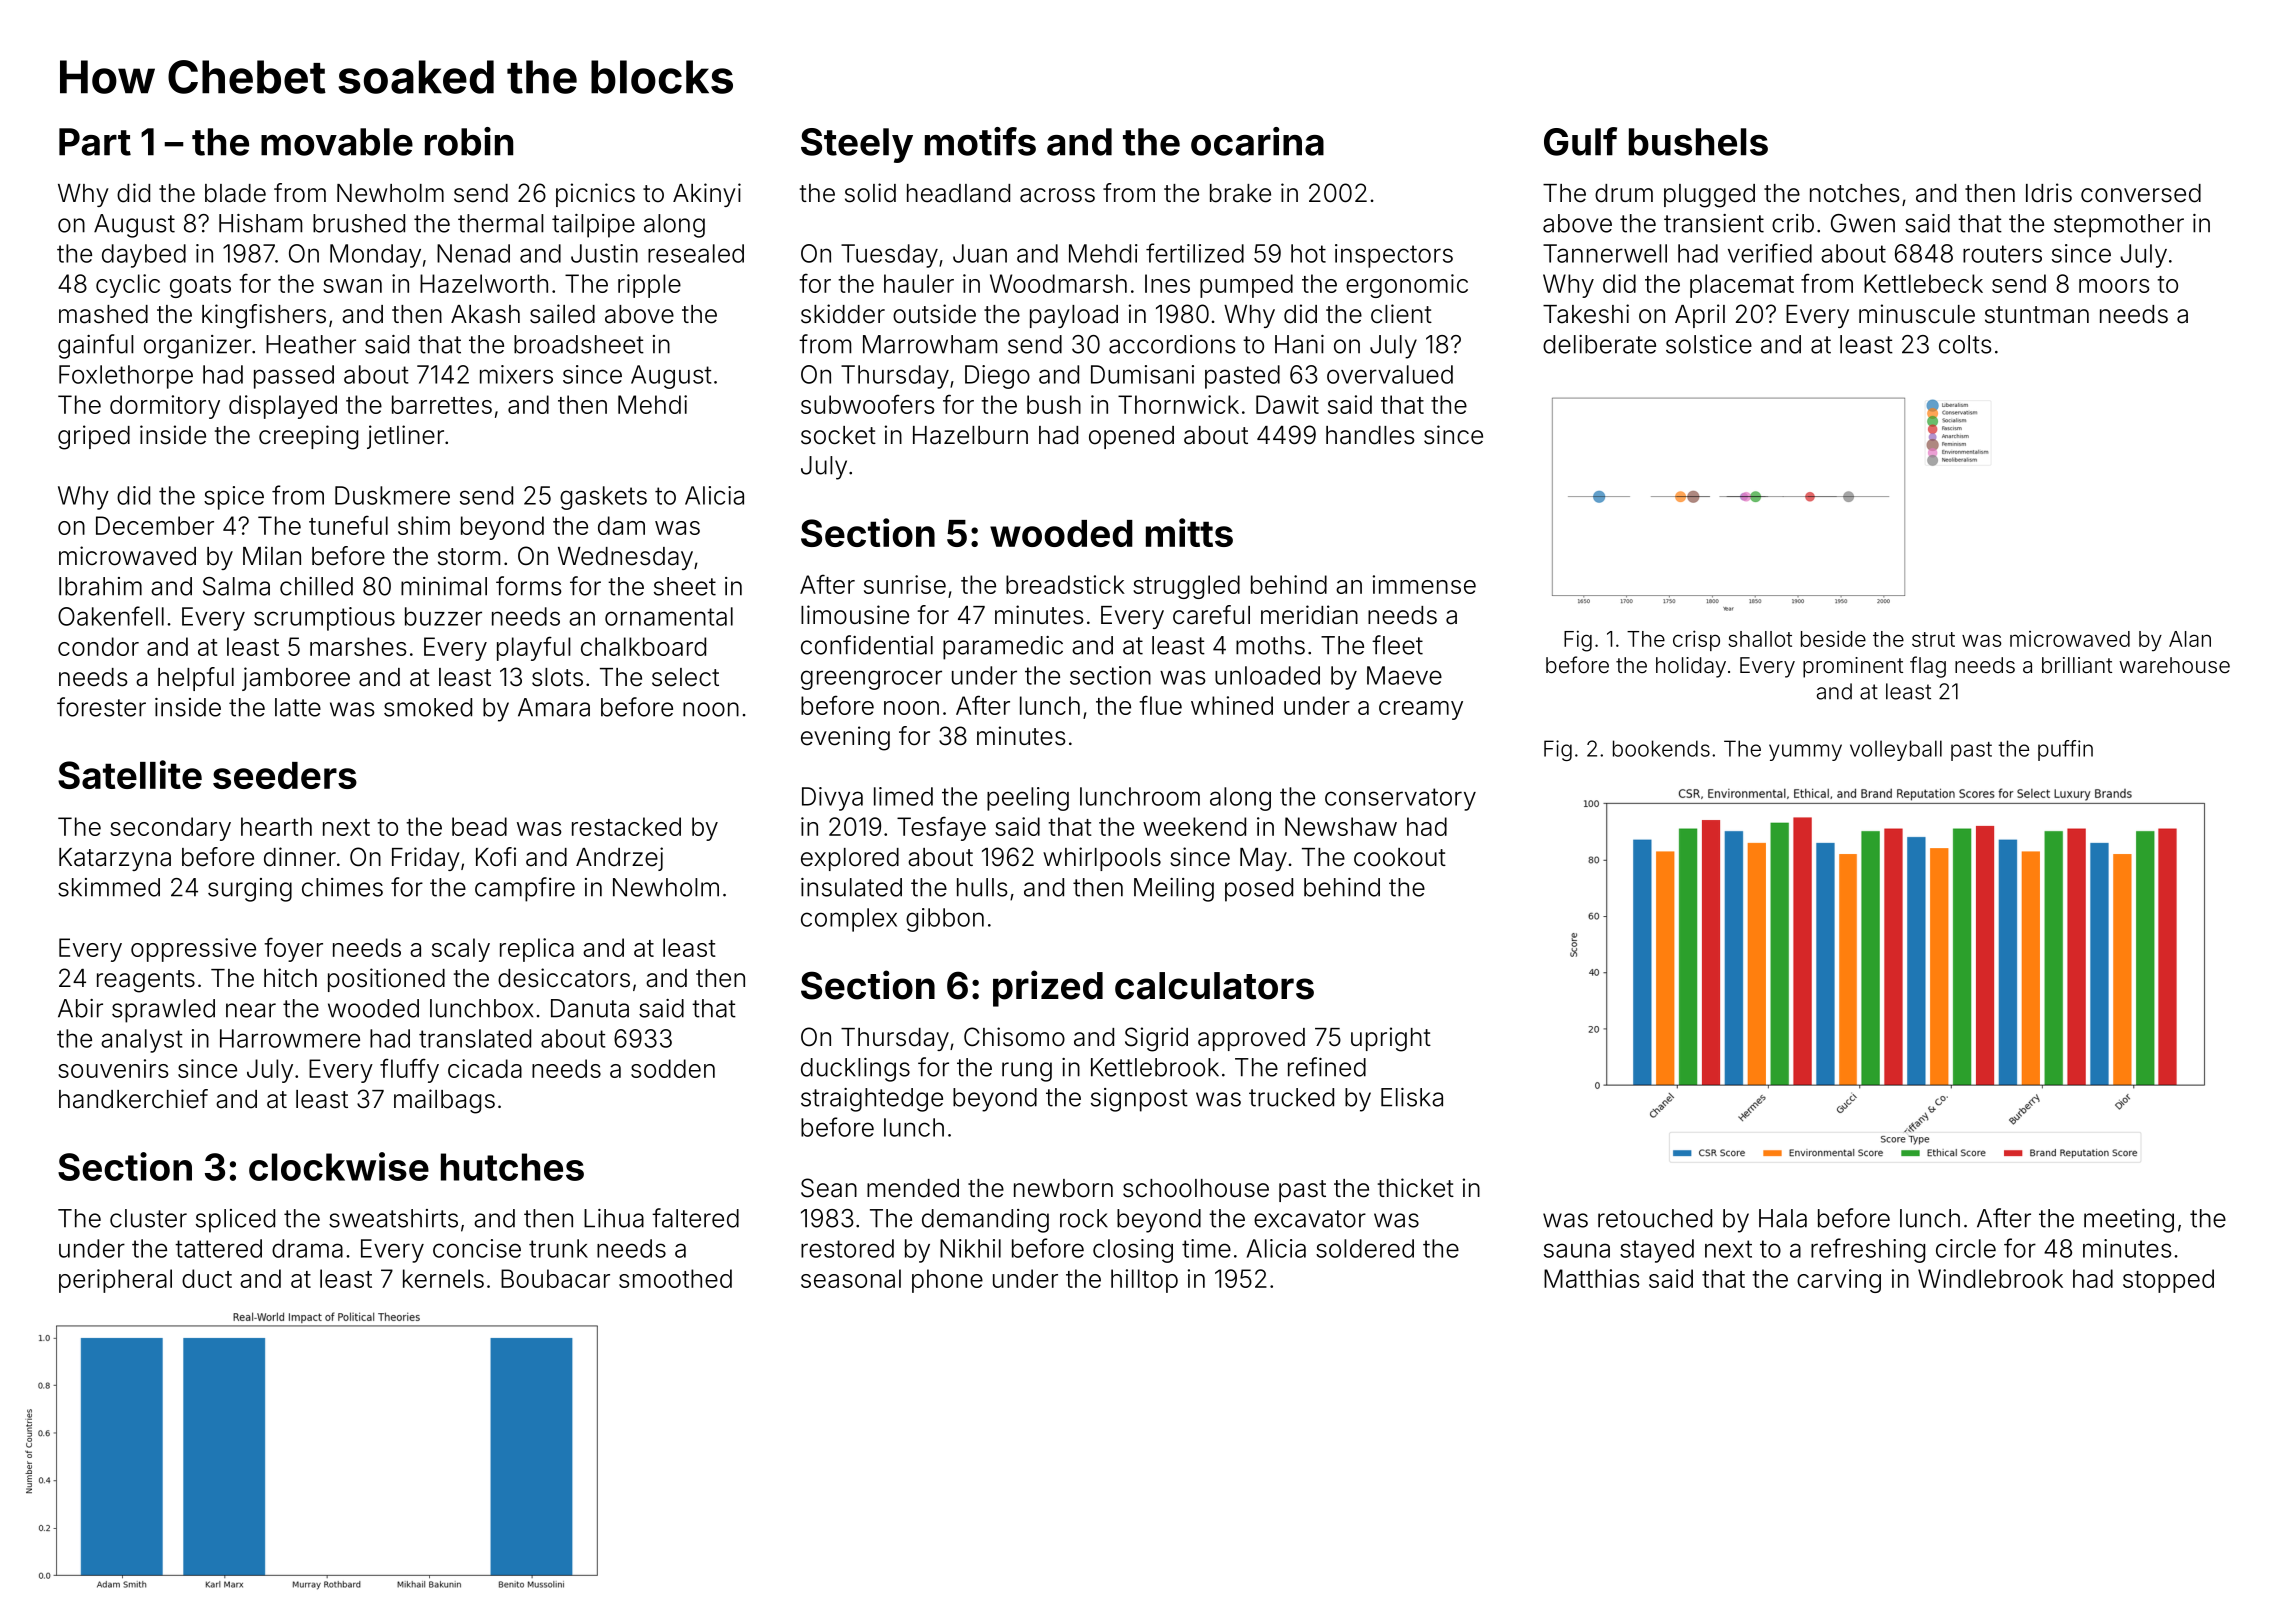  Describe the element at coordinates (103, 314) in the page. I see `mashed` at that location.
